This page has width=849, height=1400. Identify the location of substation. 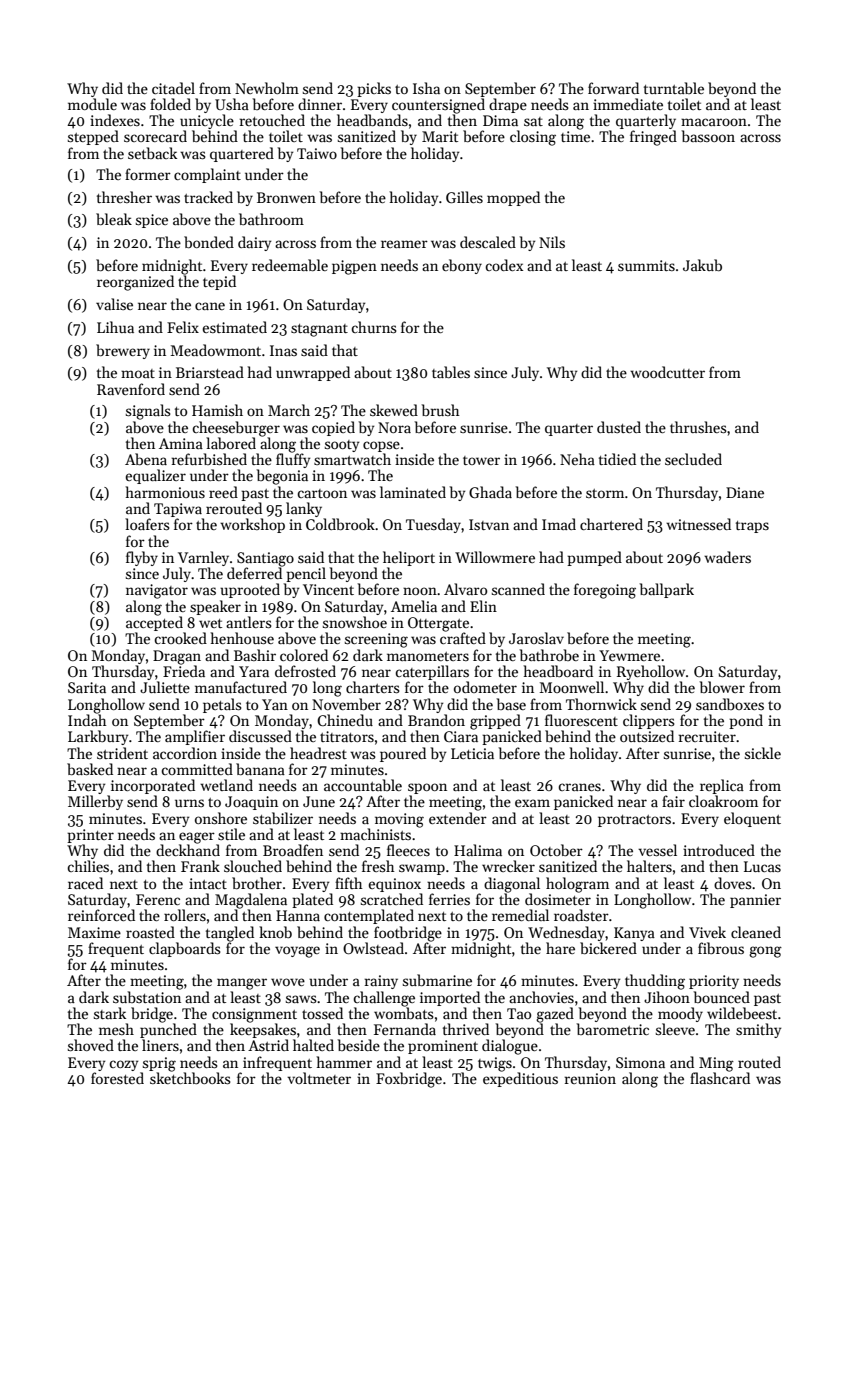
(147, 997).
